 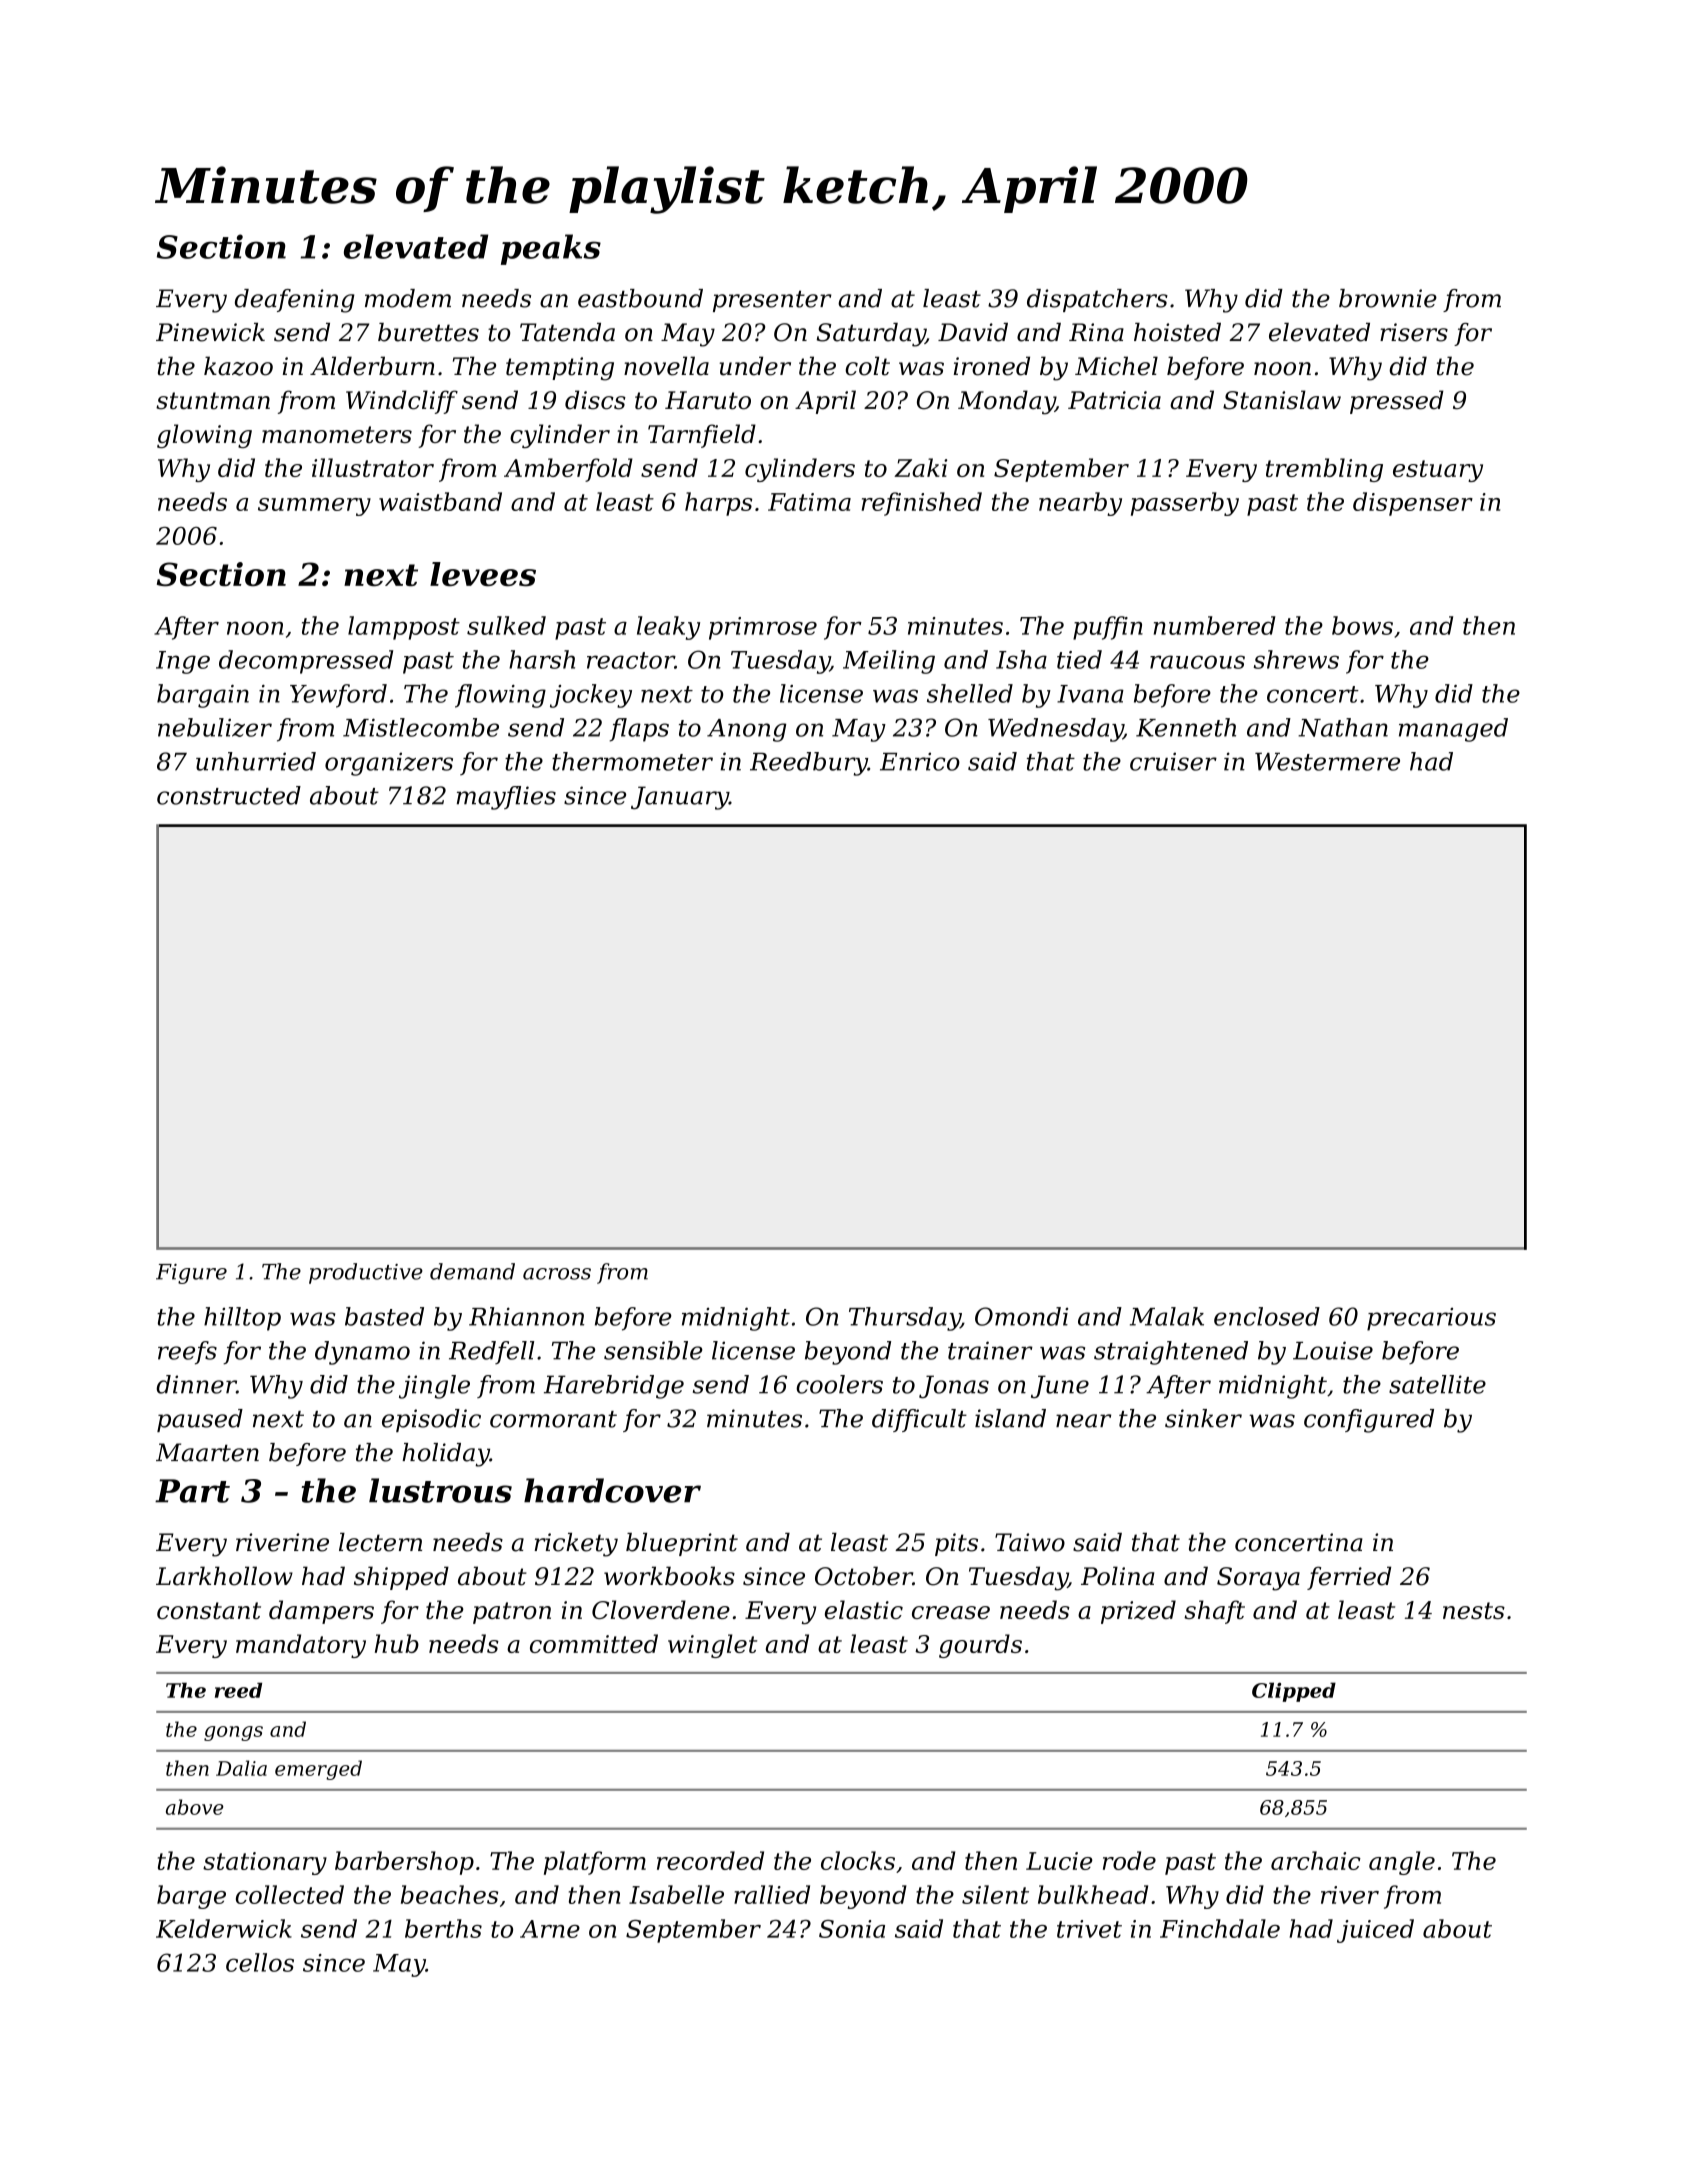 I want to click on Westermere, so click(x=1327, y=762).
